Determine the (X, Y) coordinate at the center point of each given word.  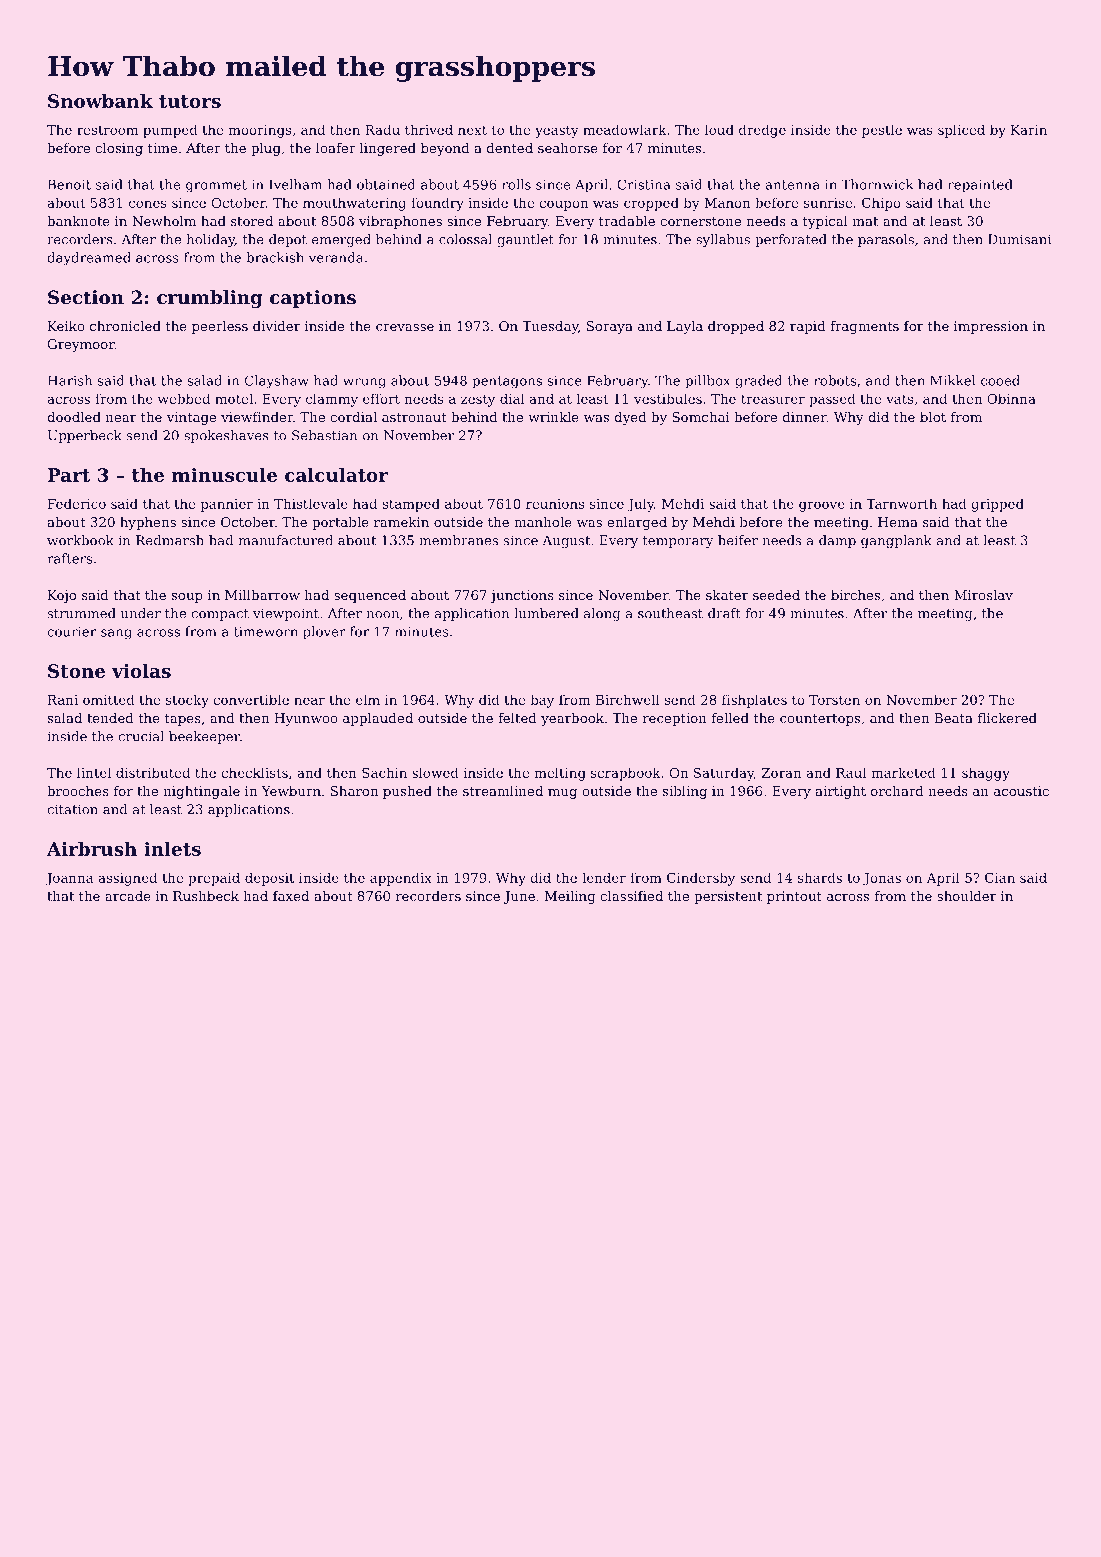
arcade (128, 896)
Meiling (570, 897)
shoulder (966, 896)
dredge (762, 131)
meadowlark (625, 129)
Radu (382, 129)
